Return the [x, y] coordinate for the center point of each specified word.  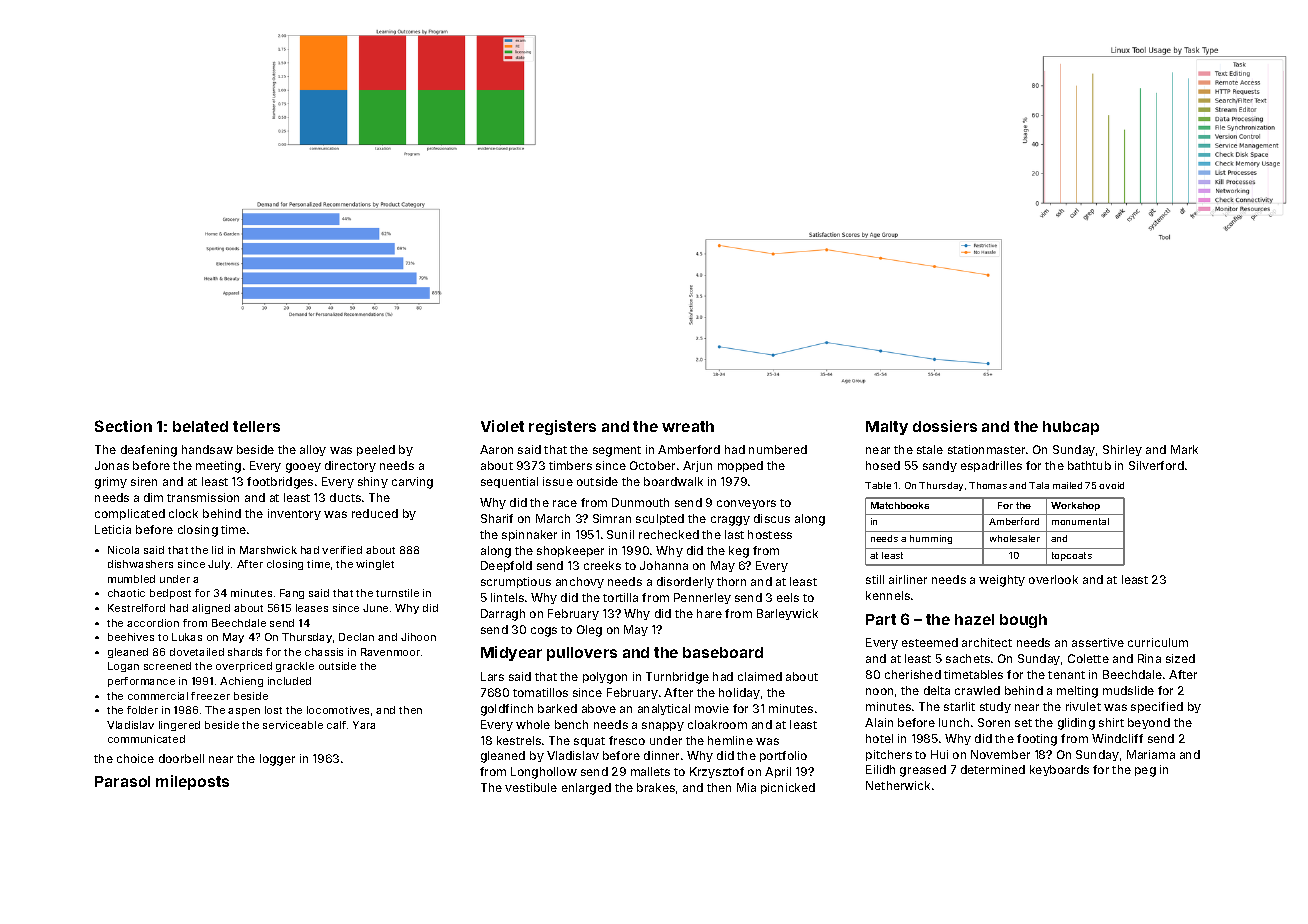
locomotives [338, 710]
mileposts [192, 782]
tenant [1066, 675]
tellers [256, 426]
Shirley [1122, 450]
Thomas [988, 485]
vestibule [531, 787]
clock [183, 513]
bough [1023, 621]
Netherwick [898, 785]
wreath [688, 426]
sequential [509, 482]
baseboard [723, 652]
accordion [153, 623]
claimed [760, 676]
